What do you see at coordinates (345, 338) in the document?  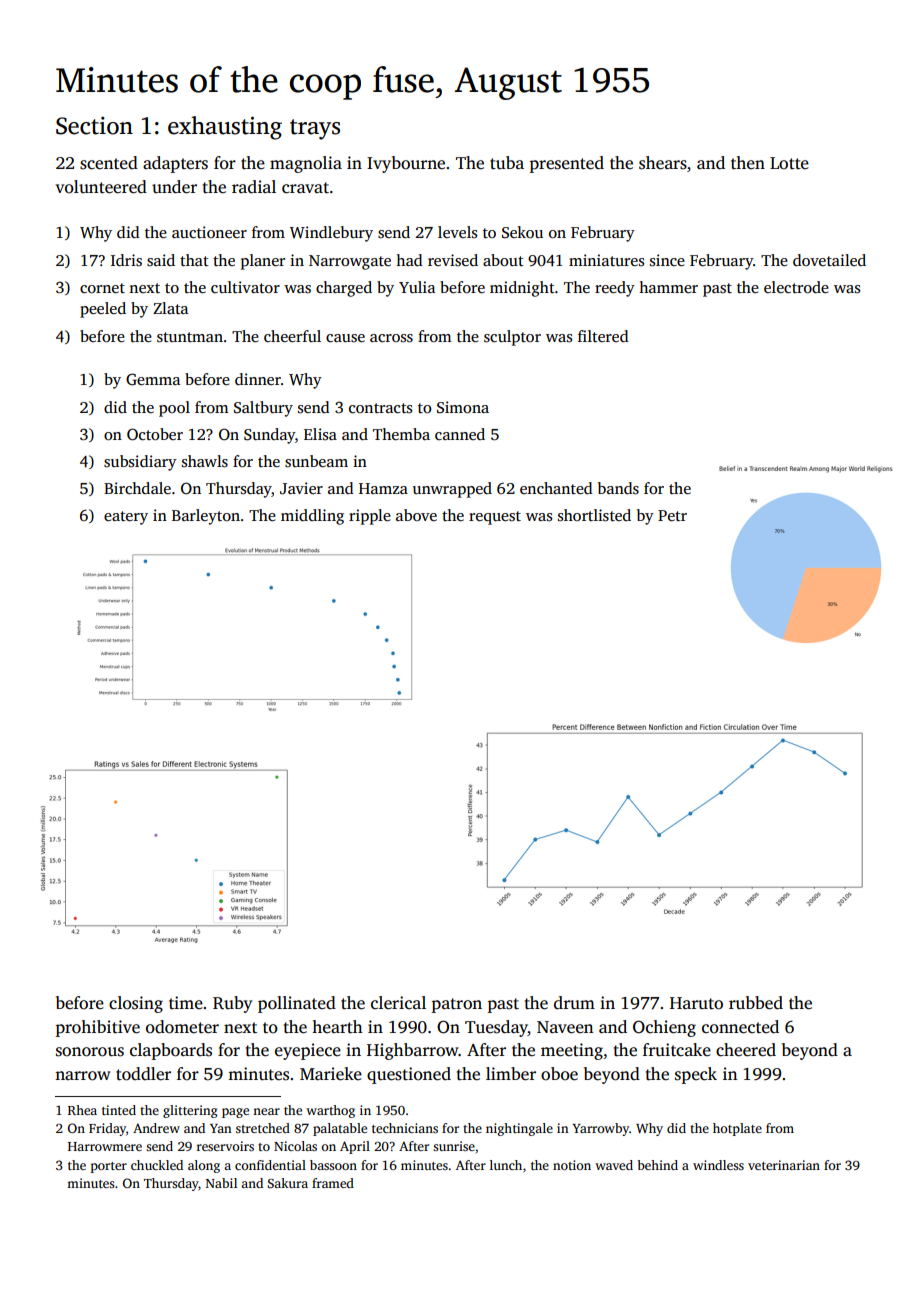 I see `cause` at bounding box center [345, 338].
